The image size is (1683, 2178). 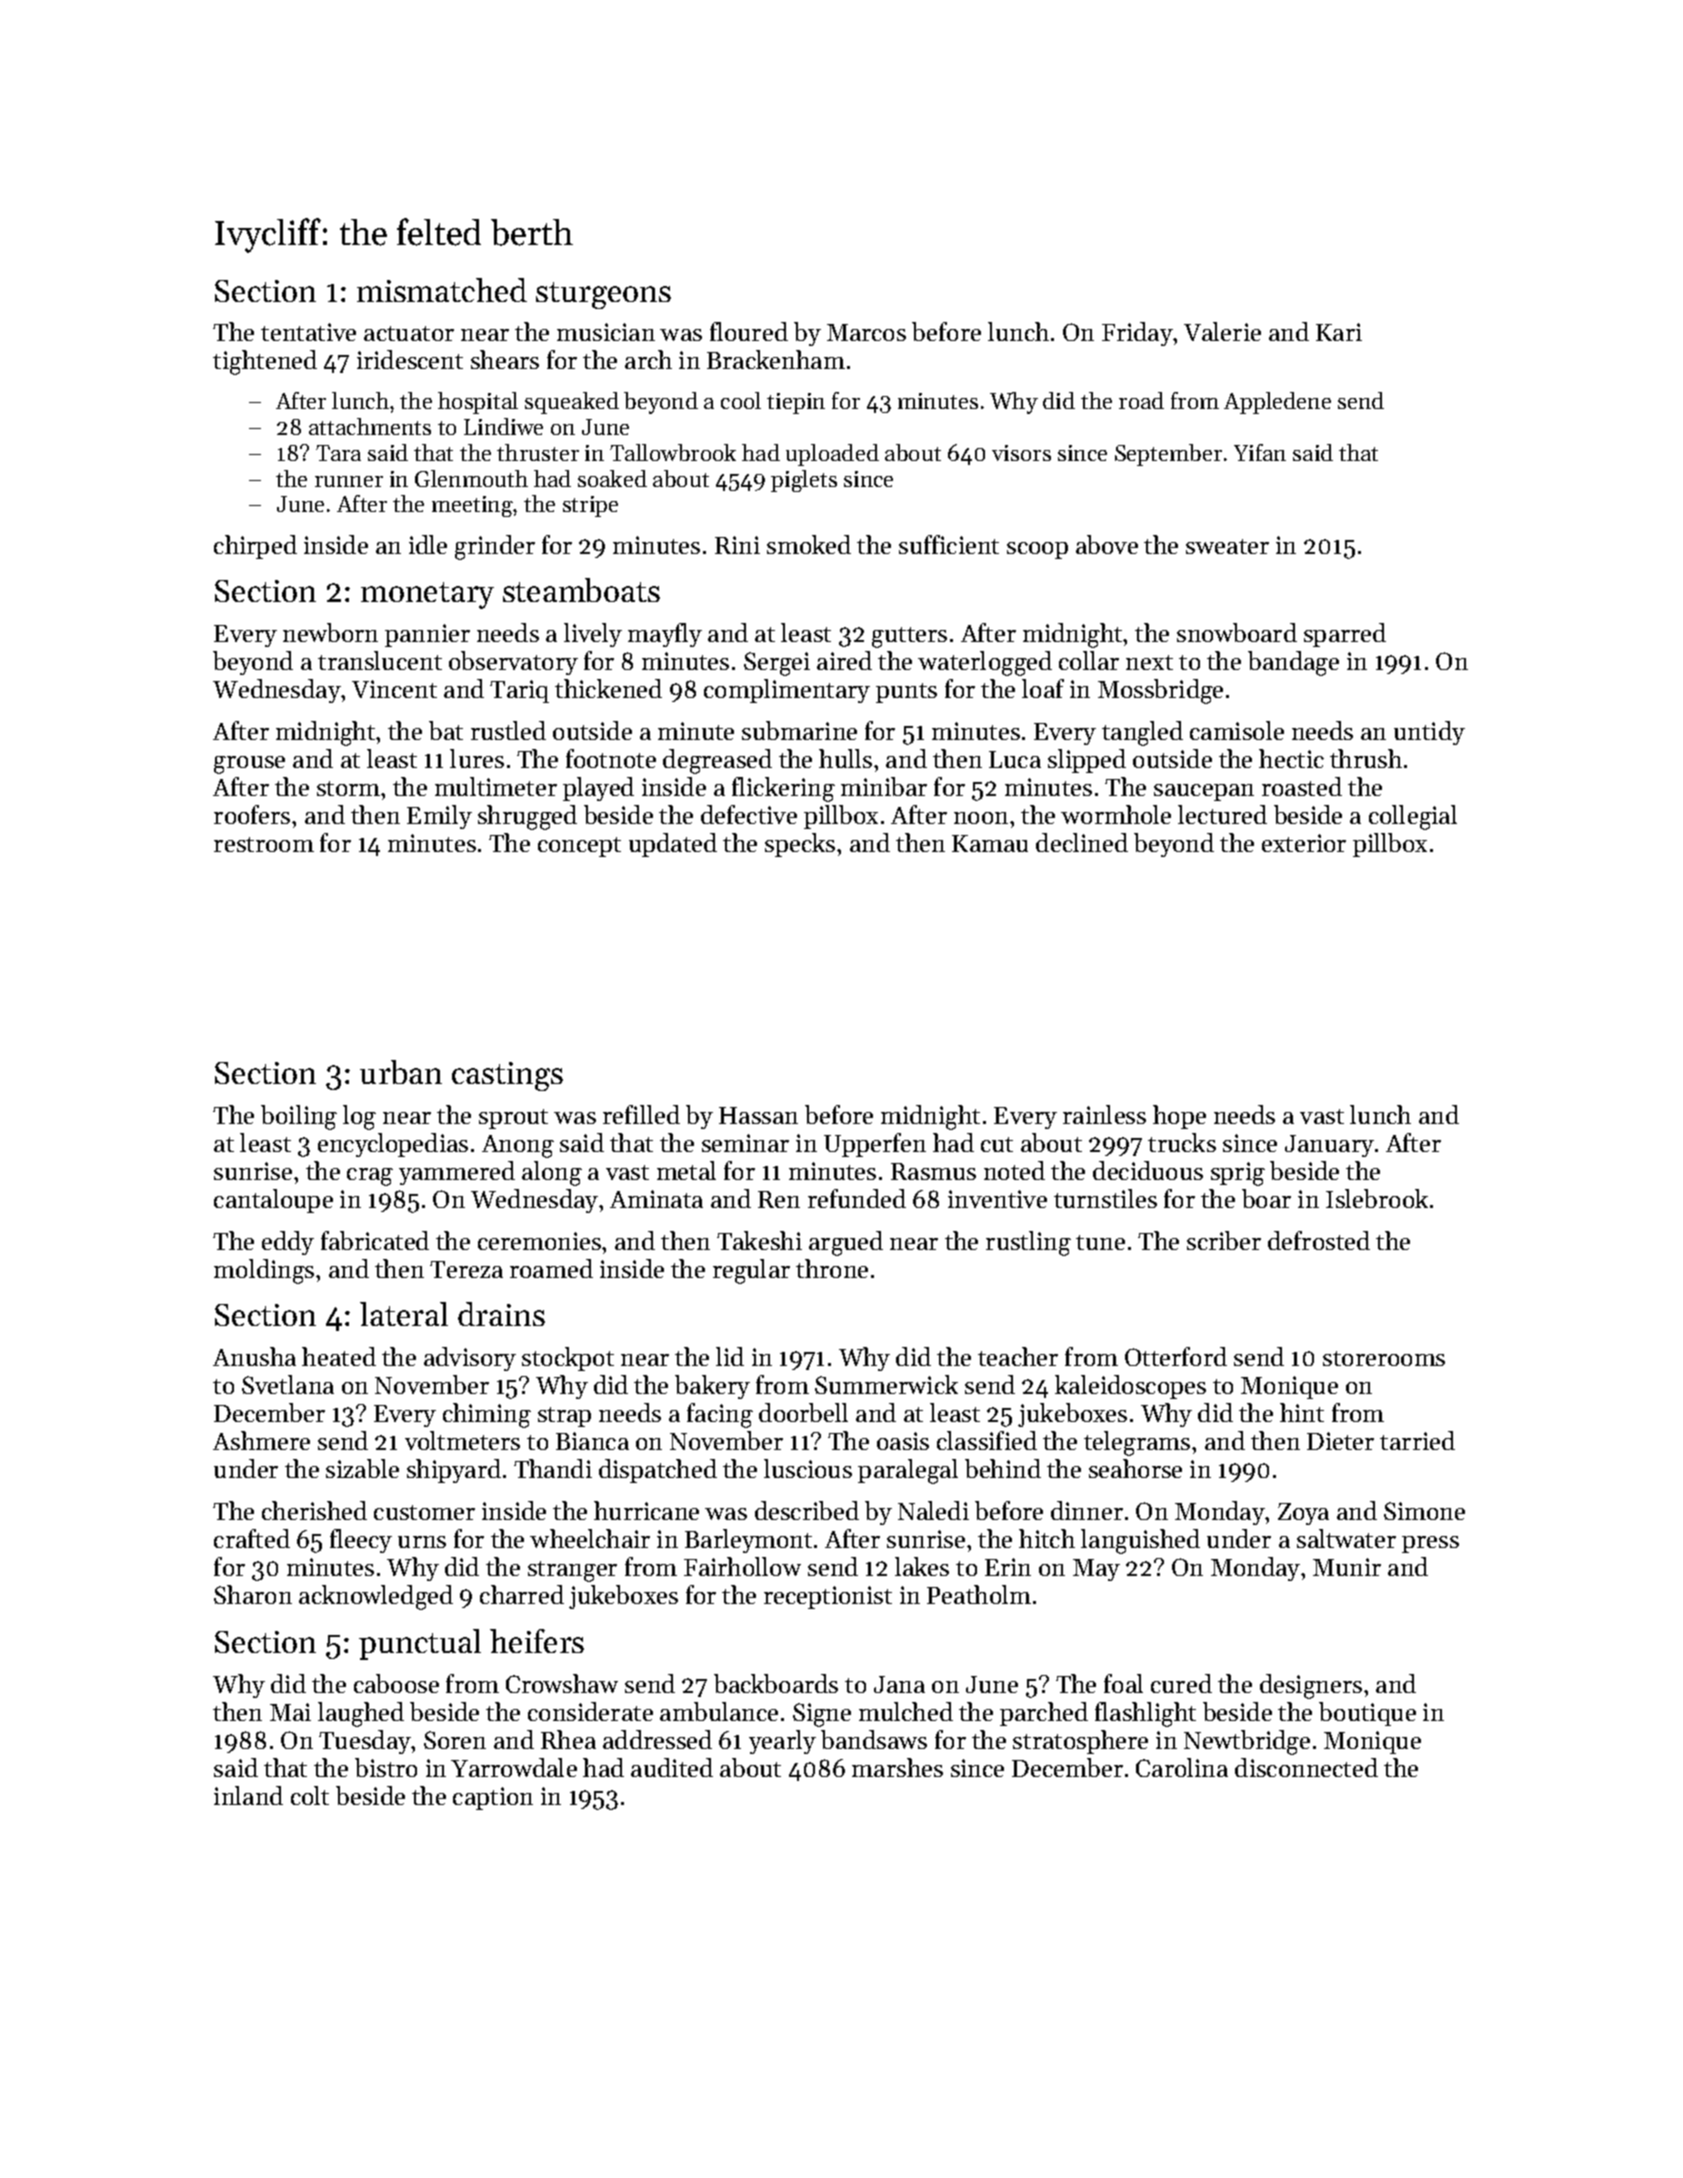 I want to click on Kari, so click(x=1339, y=332).
